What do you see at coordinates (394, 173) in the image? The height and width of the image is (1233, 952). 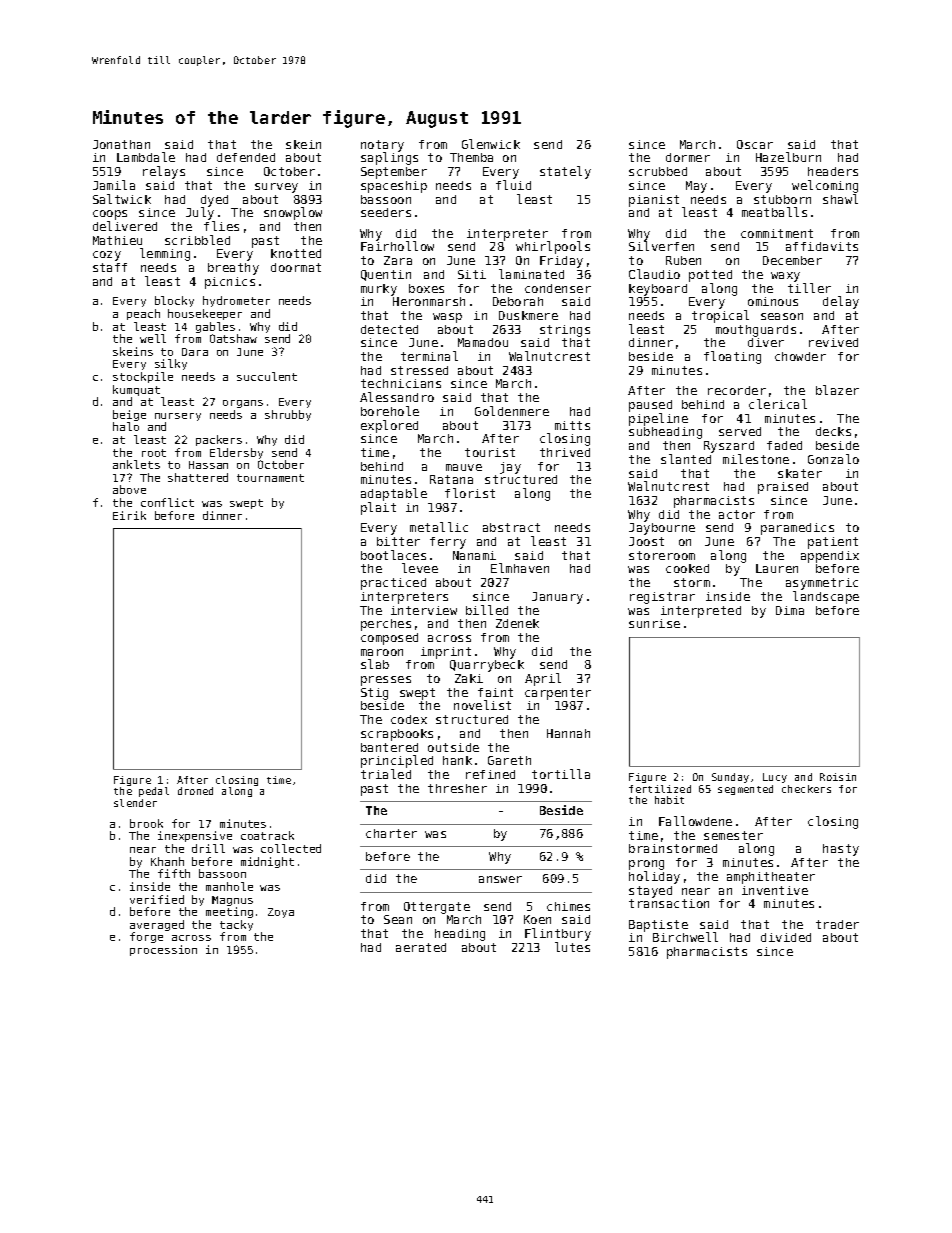 I see `September` at bounding box center [394, 173].
